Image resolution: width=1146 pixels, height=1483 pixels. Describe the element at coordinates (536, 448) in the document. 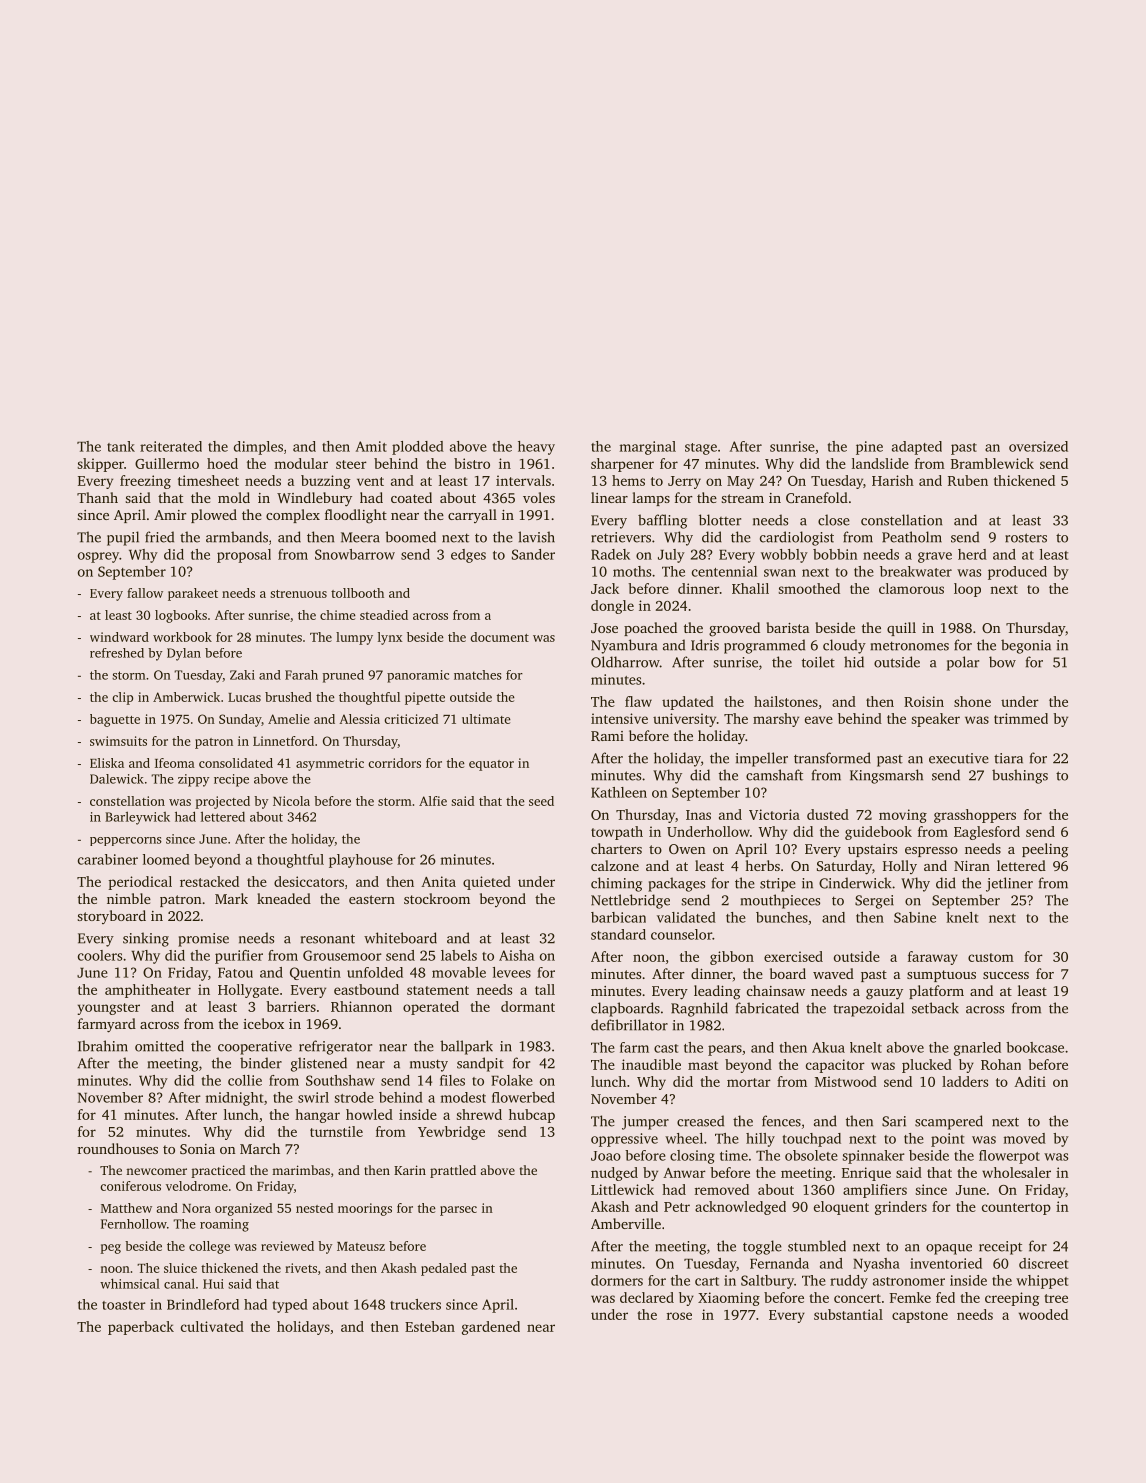

I see `heavy` at that location.
